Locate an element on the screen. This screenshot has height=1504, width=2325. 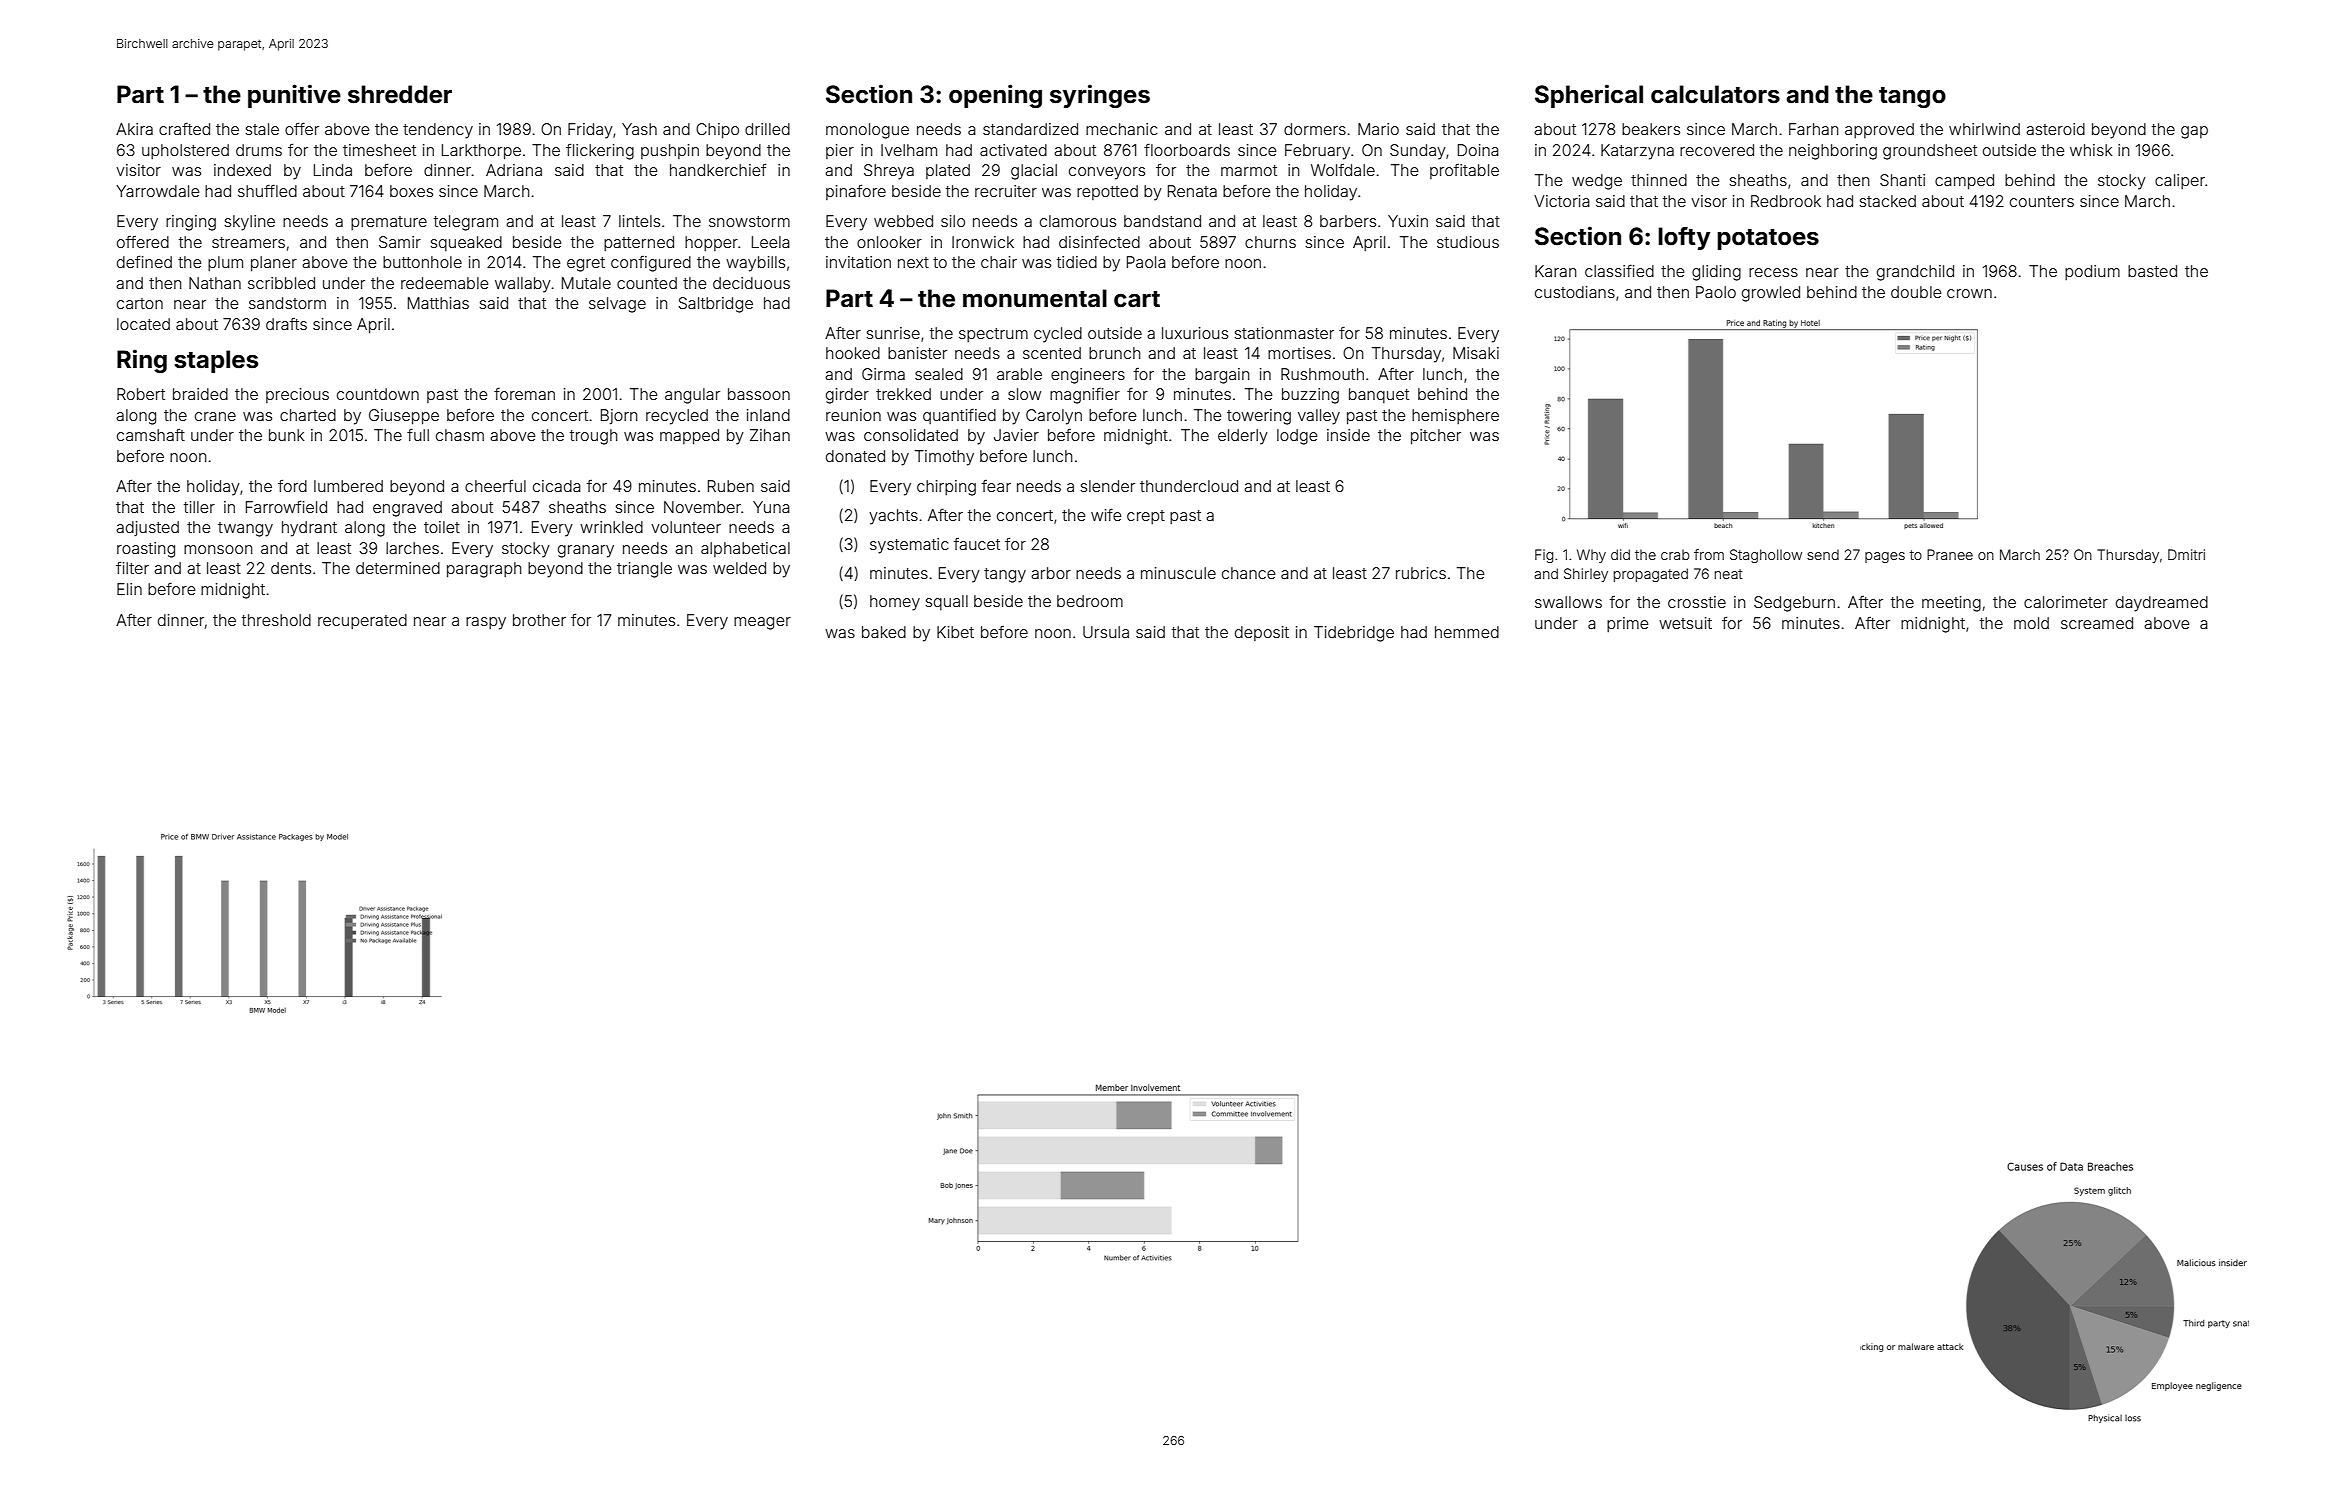
chair is located at coordinates (999, 262).
